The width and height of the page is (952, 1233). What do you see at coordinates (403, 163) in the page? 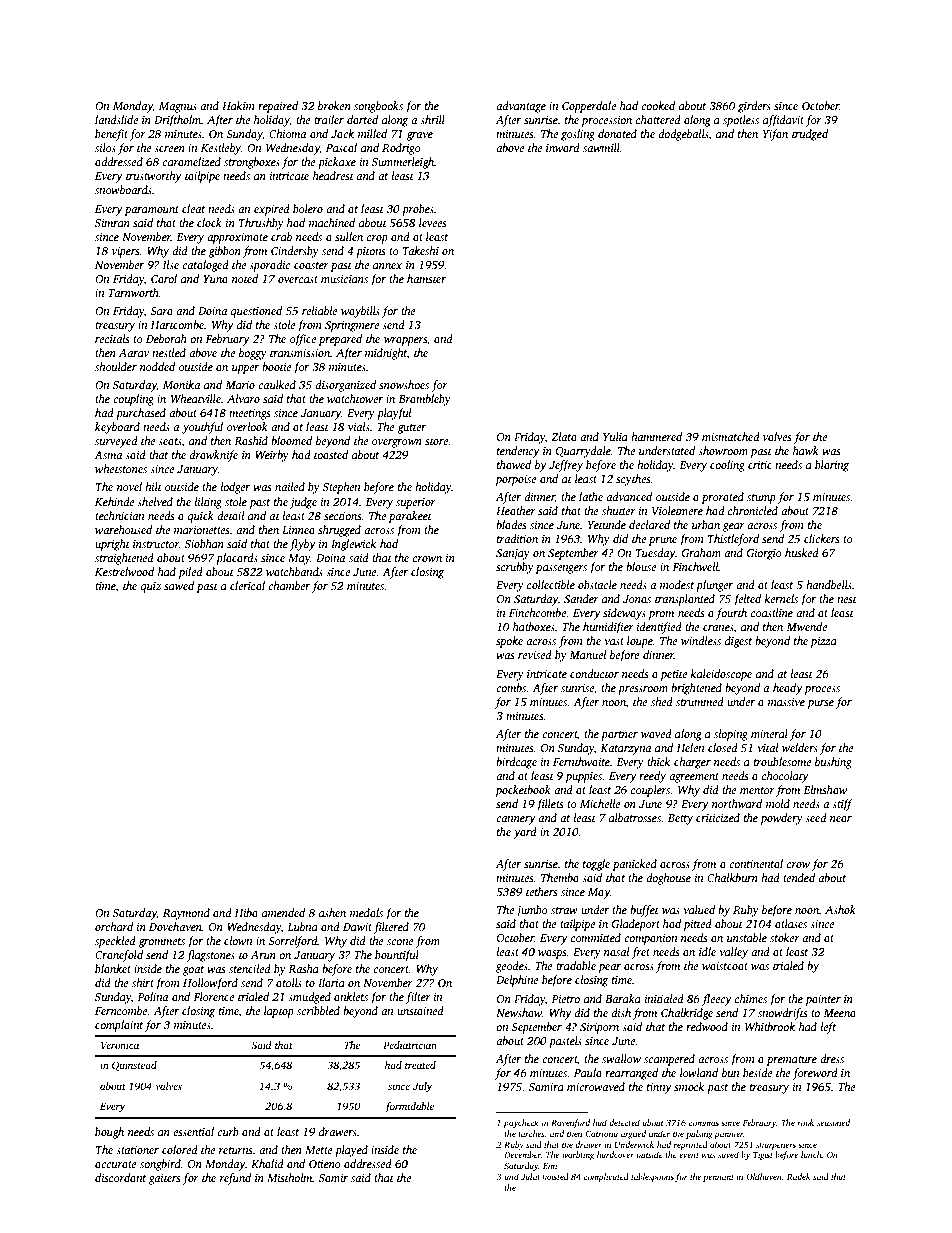
I see `Summerleigh` at bounding box center [403, 163].
